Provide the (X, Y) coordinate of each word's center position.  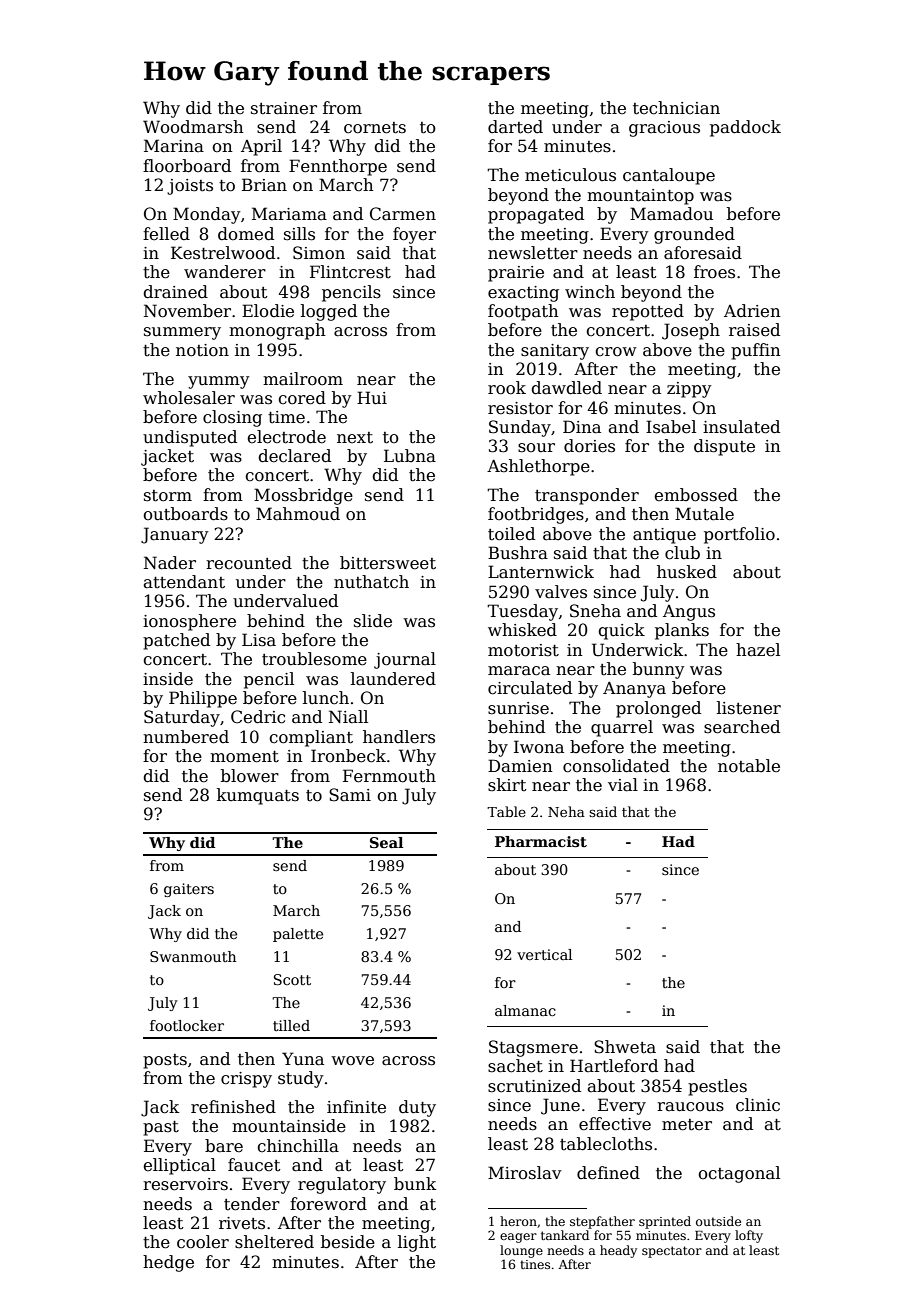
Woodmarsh (193, 127)
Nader (170, 563)
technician (676, 108)
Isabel (671, 427)
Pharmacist (541, 841)
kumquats (258, 796)
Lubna (410, 456)
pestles (717, 1087)
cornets (375, 128)
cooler (203, 1242)
